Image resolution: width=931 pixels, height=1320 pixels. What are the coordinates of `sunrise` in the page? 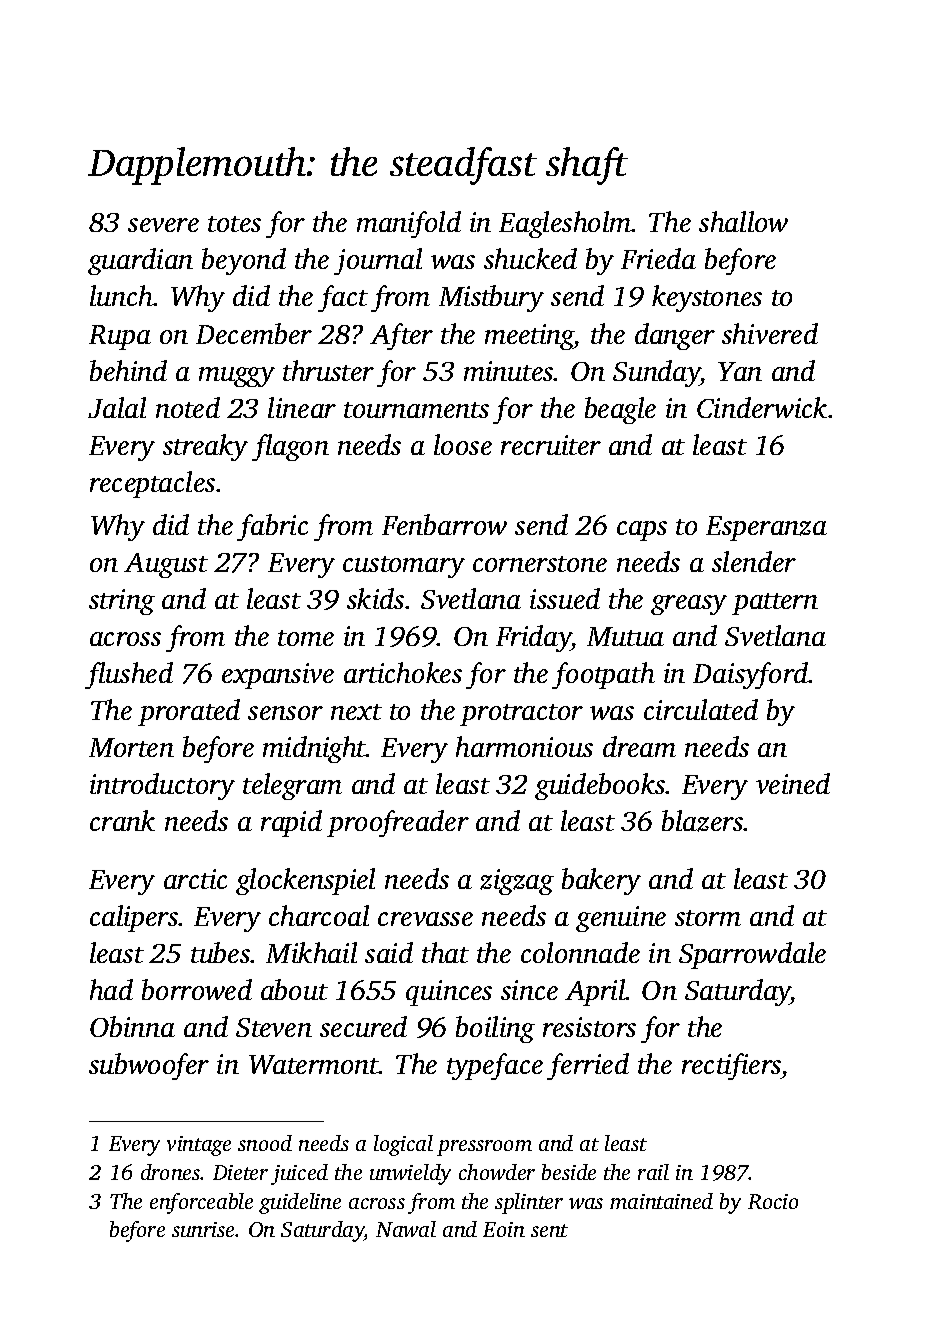 It's located at (203, 1229).
